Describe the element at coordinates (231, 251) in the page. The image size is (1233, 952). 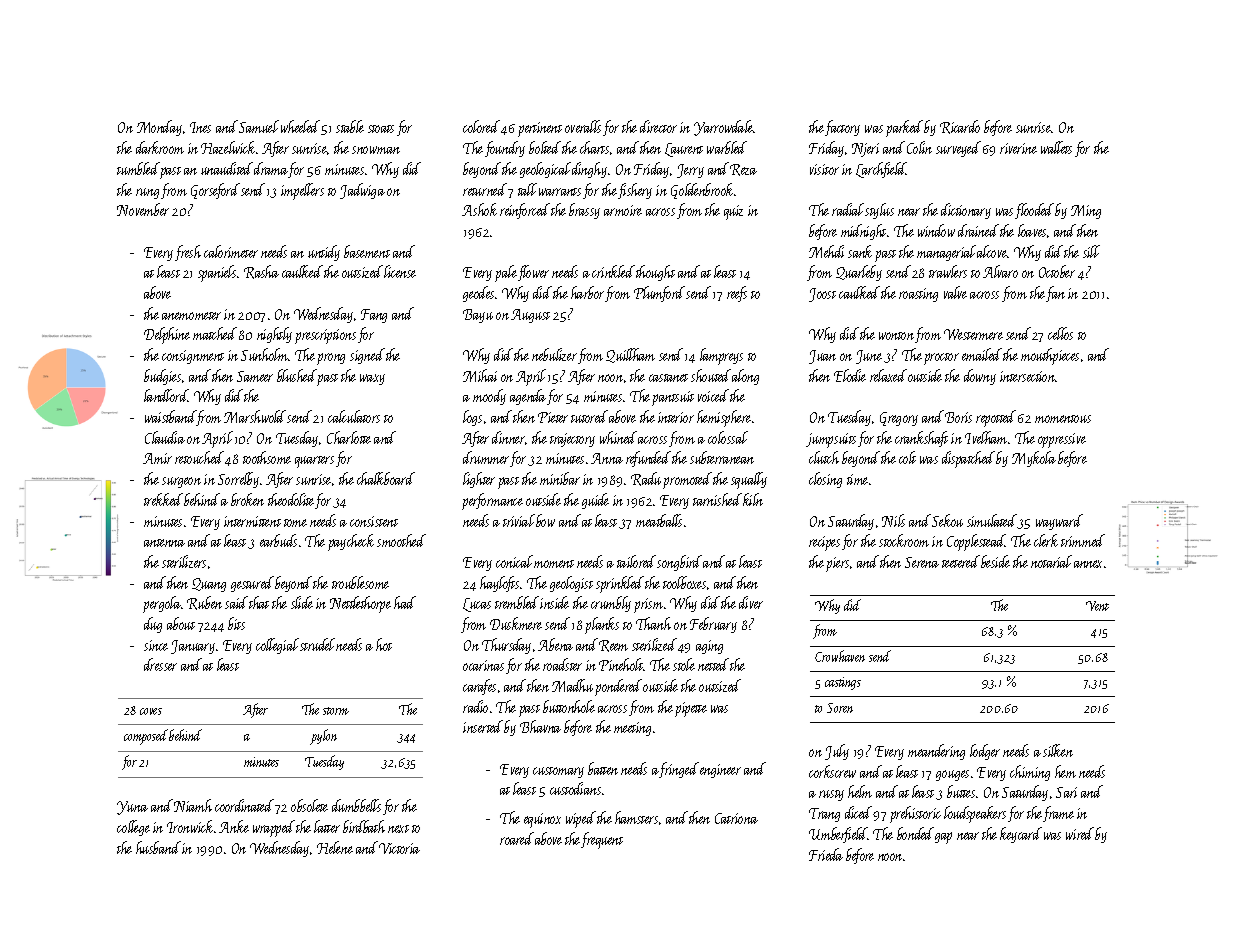
I see `calorimeter` at that location.
